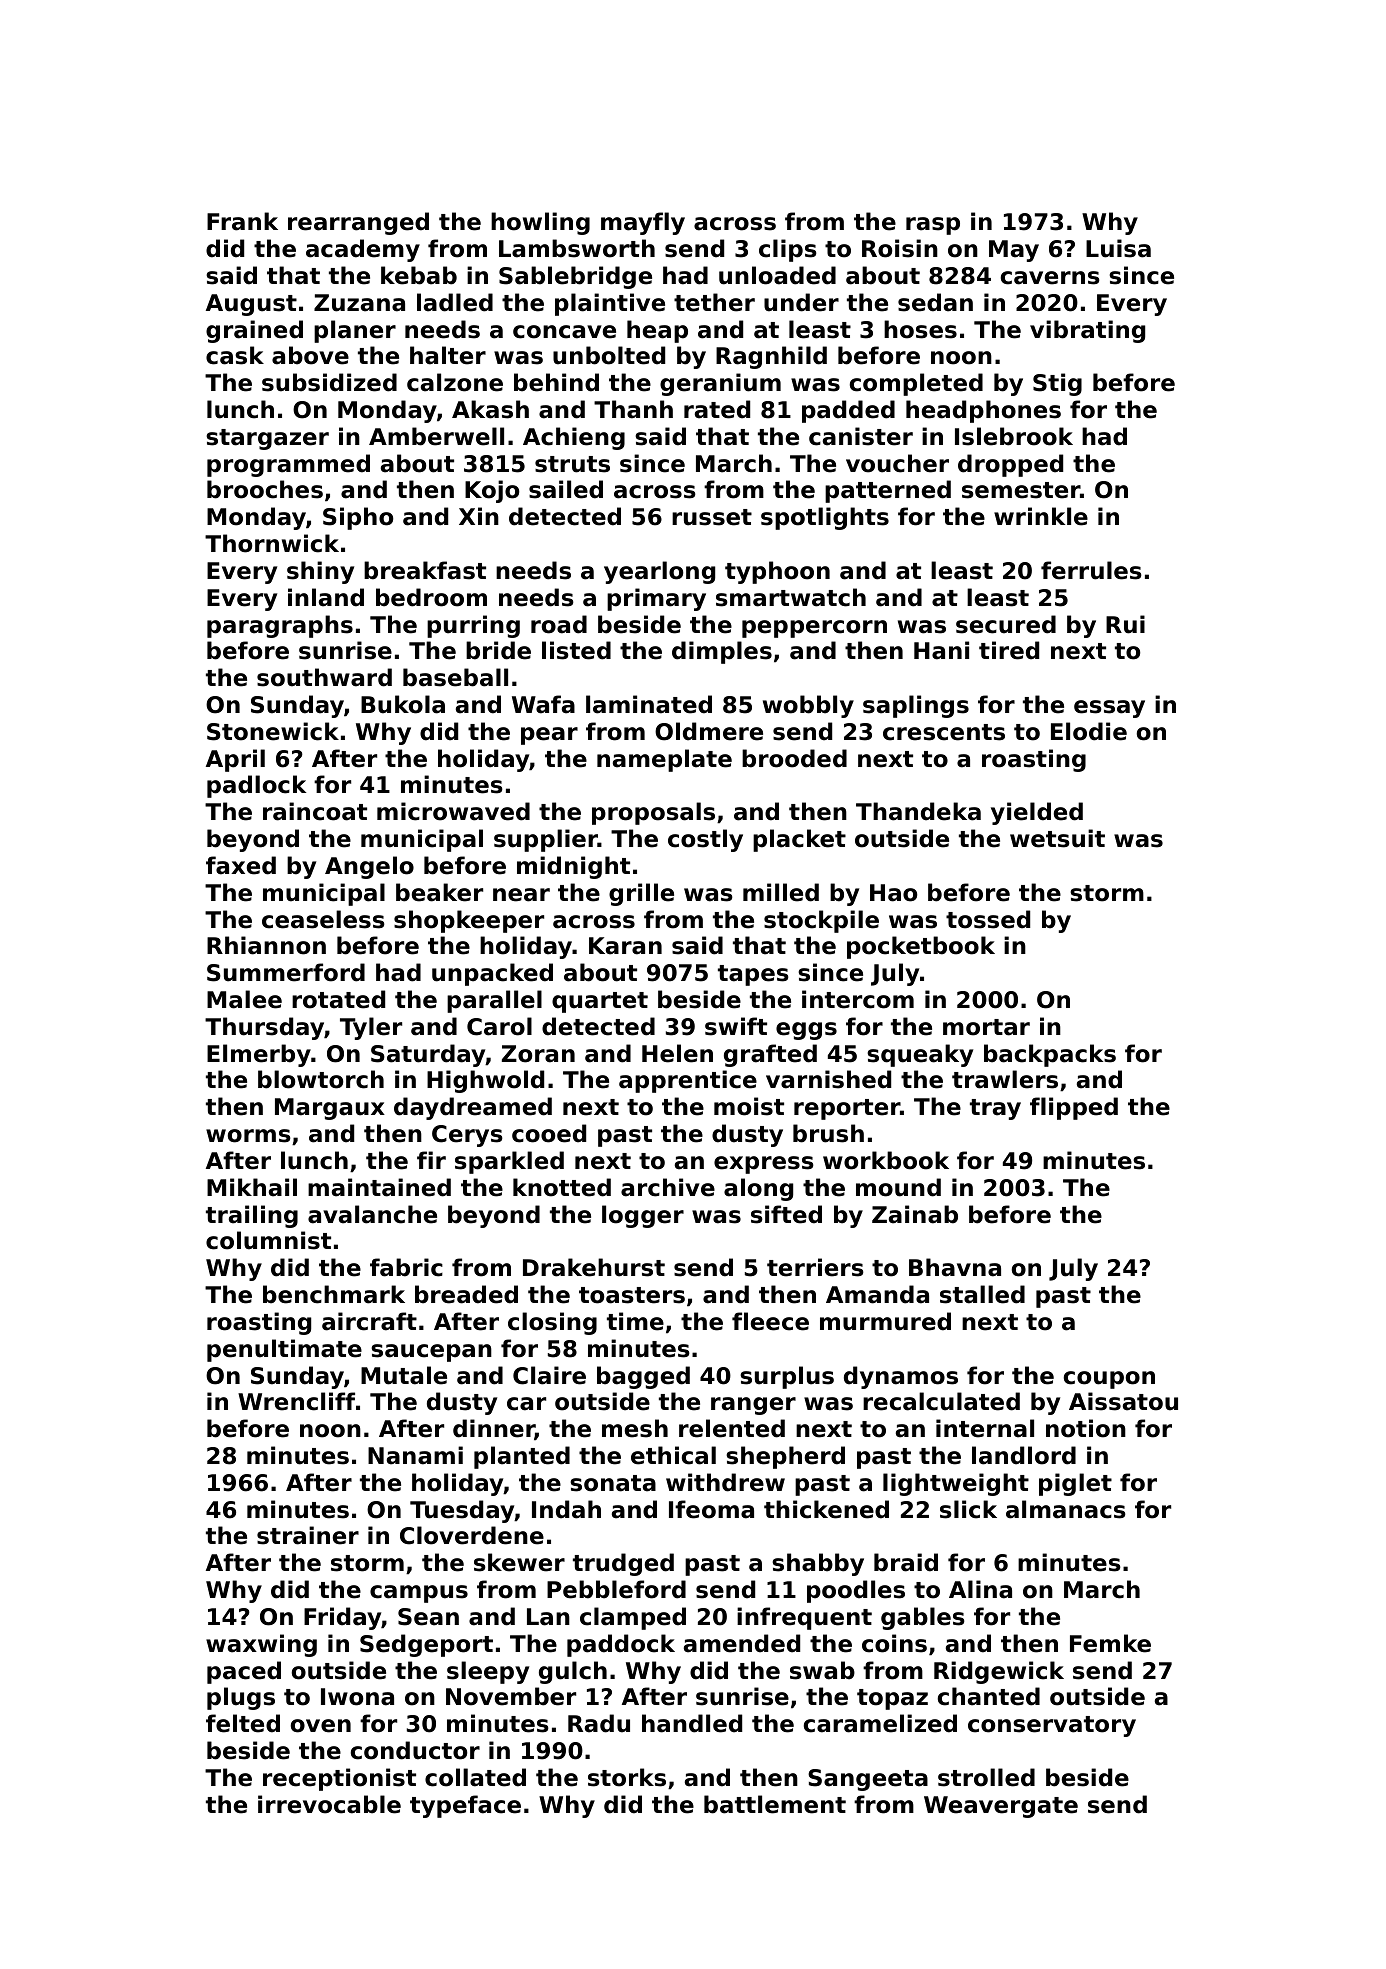  What do you see at coordinates (235, 760) in the image?
I see `April` at bounding box center [235, 760].
